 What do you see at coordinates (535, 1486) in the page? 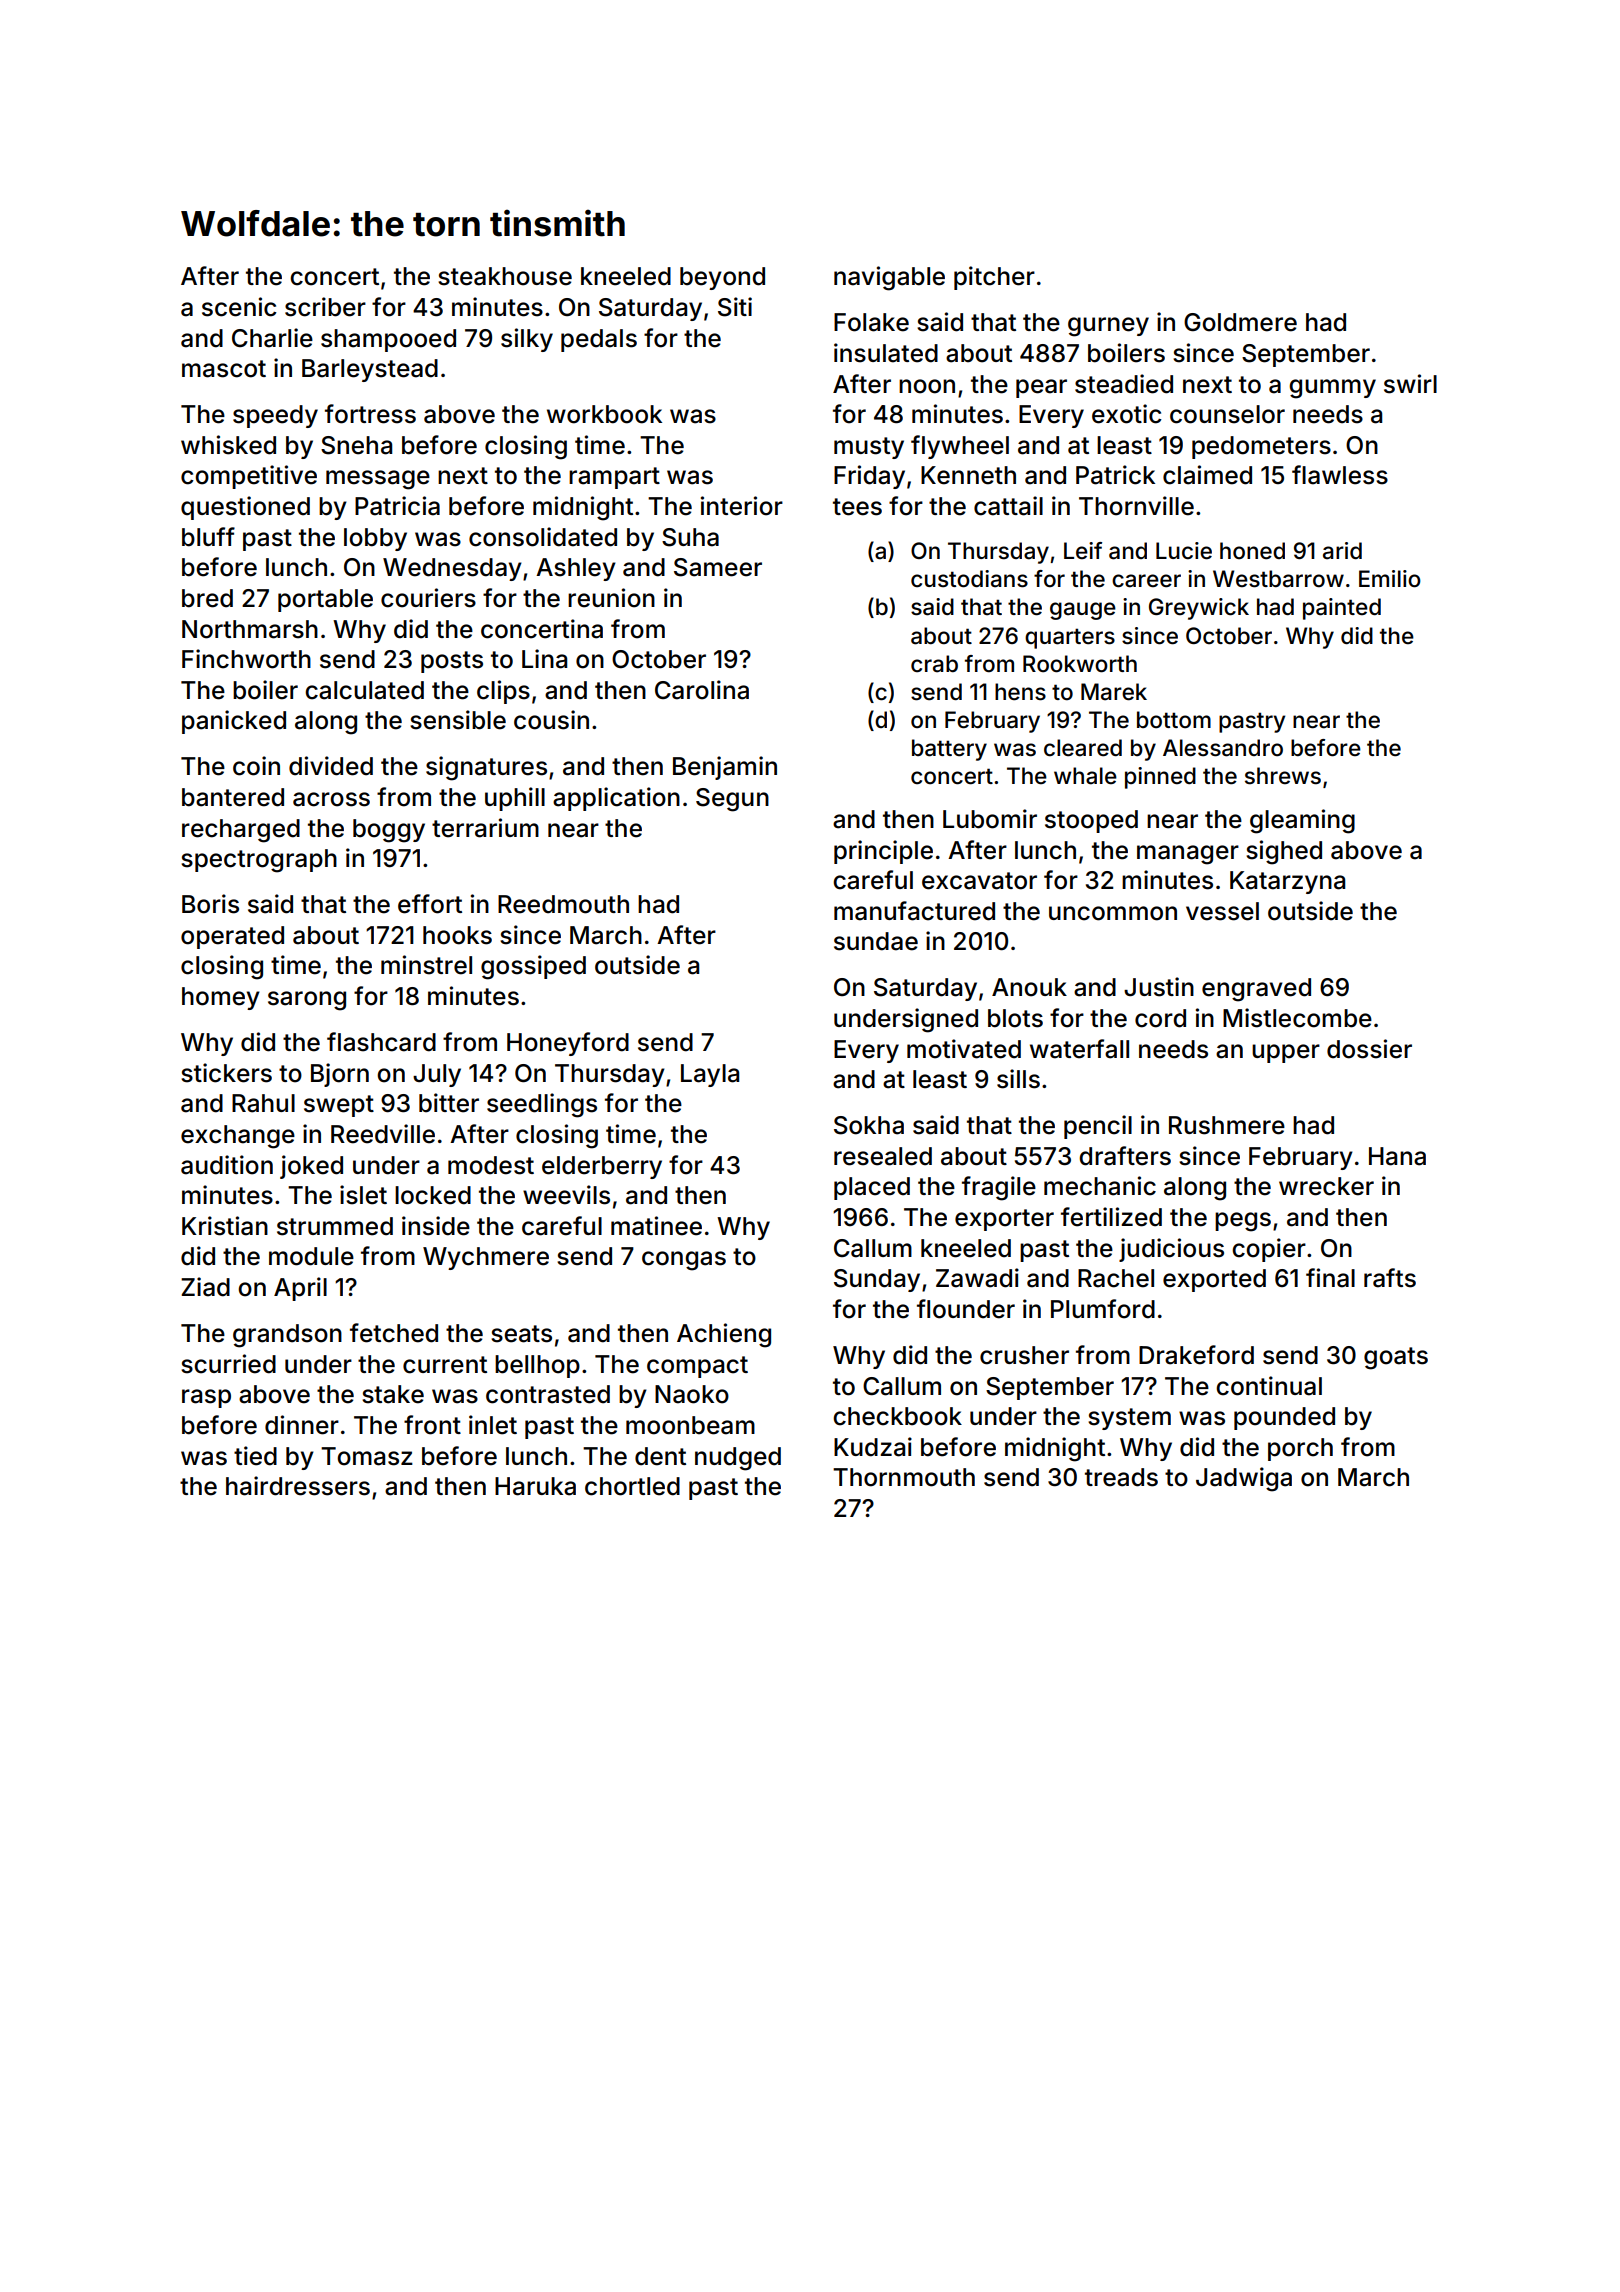
I see `Haruka` at bounding box center [535, 1486].
